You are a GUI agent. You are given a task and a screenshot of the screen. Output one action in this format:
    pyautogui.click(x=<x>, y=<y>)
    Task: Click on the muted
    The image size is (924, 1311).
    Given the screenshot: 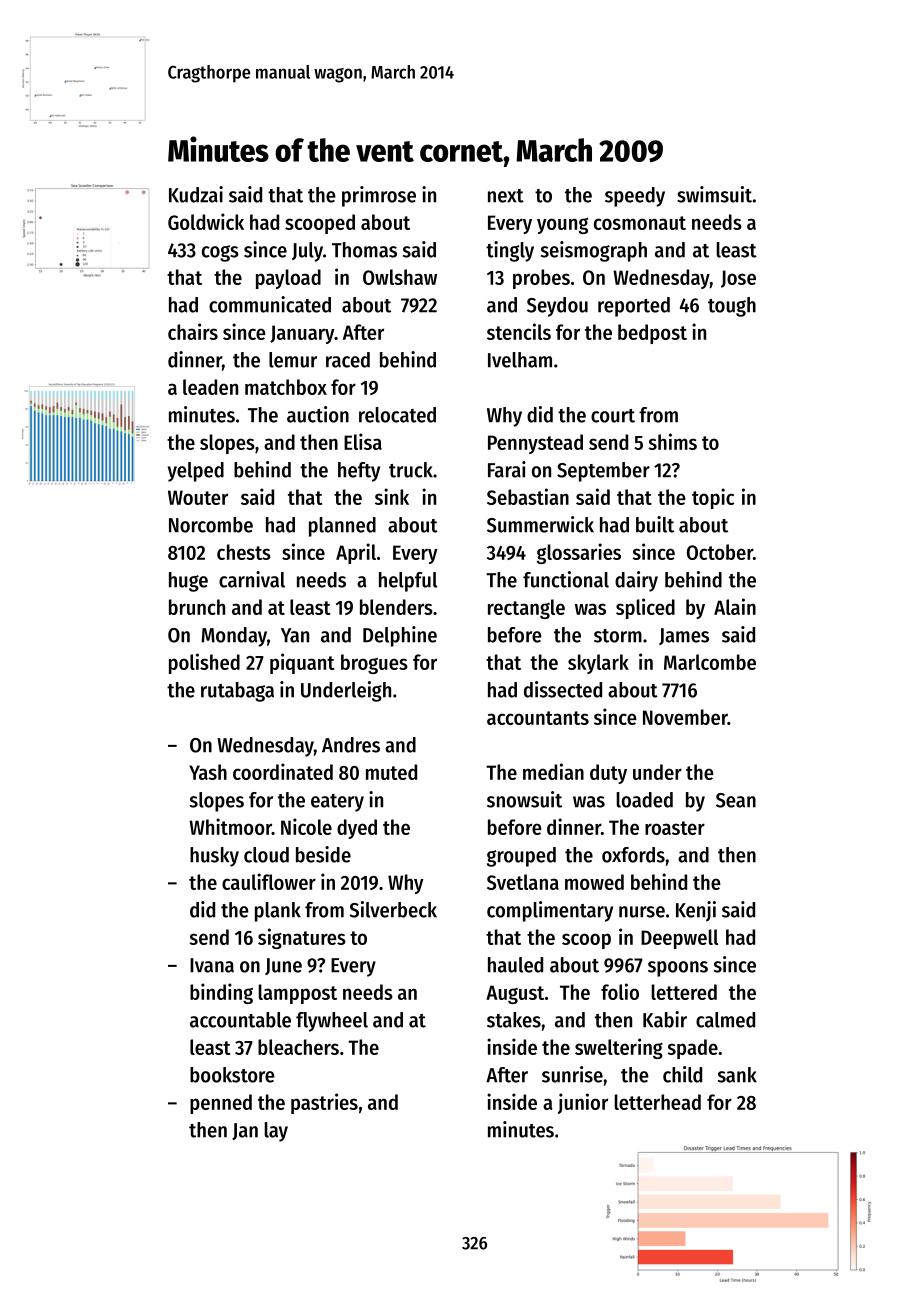 What is the action you would take?
    pyautogui.click(x=391, y=772)
